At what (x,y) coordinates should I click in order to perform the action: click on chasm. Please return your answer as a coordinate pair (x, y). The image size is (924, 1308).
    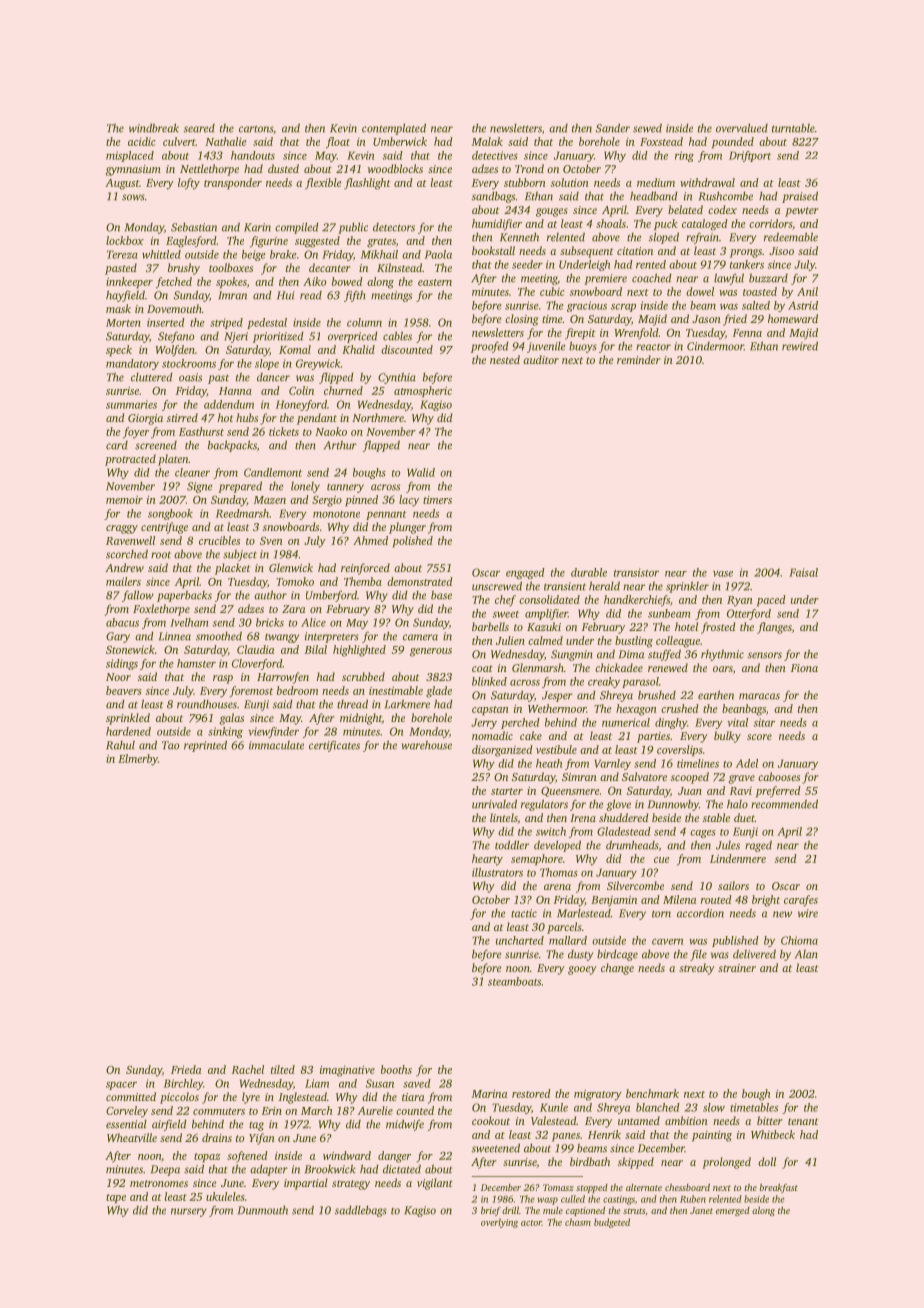
    Looking at the image, I should click on (578, 1222).
